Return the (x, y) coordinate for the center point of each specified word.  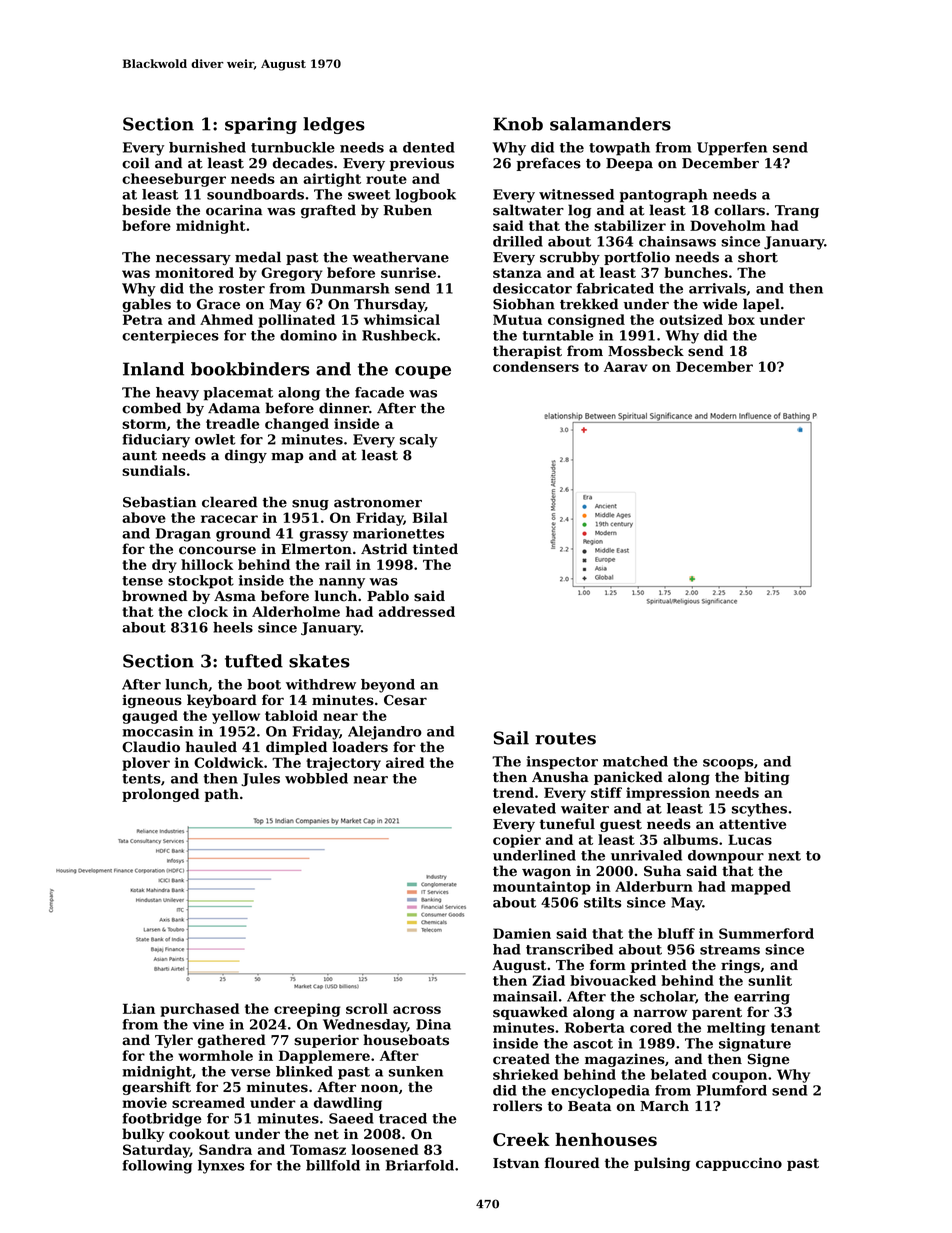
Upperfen (732, 149)
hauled (211, 747)
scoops (728, 764)
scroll (367, 1008)
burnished (207, 147)
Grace (218, 304)
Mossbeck (646, 351)
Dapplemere (324, 1057)
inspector (562, 763)
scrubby (570, 258)
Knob (518, 124)
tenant (795, 1028)
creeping (307, 1010)
